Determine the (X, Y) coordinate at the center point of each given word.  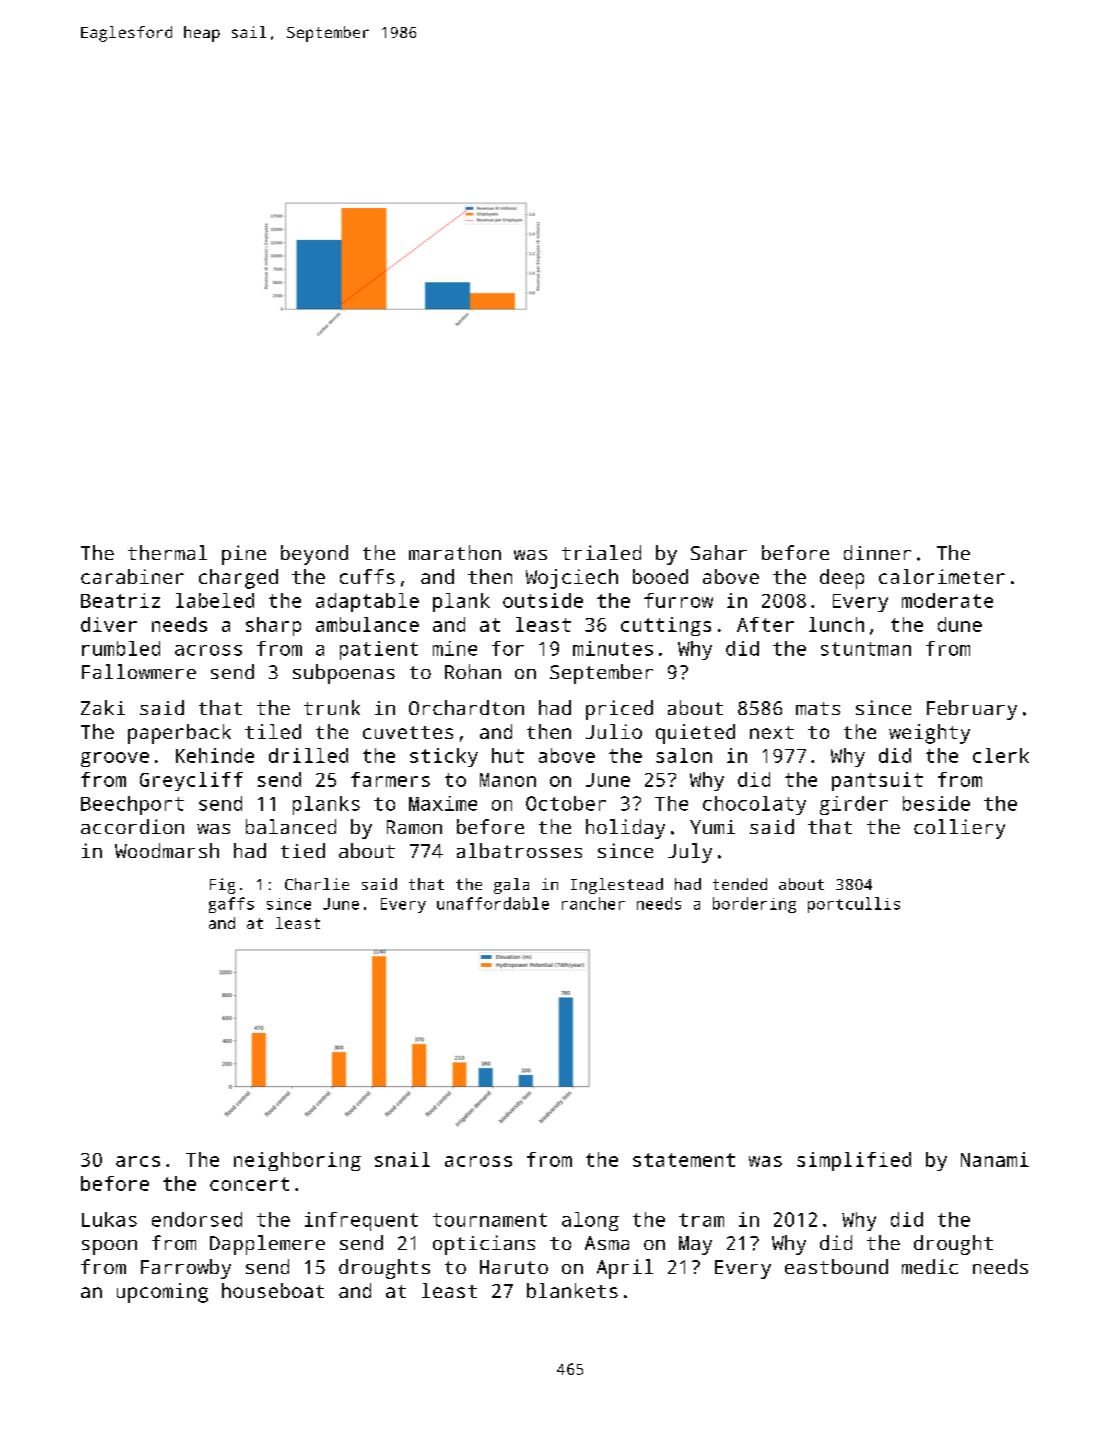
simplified (854, 1161)
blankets (572, 1290)
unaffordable (493, 903)
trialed (601, 552)
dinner (877, 552)
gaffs (231, 905)
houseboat (273, 1290)
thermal (167, 552)
